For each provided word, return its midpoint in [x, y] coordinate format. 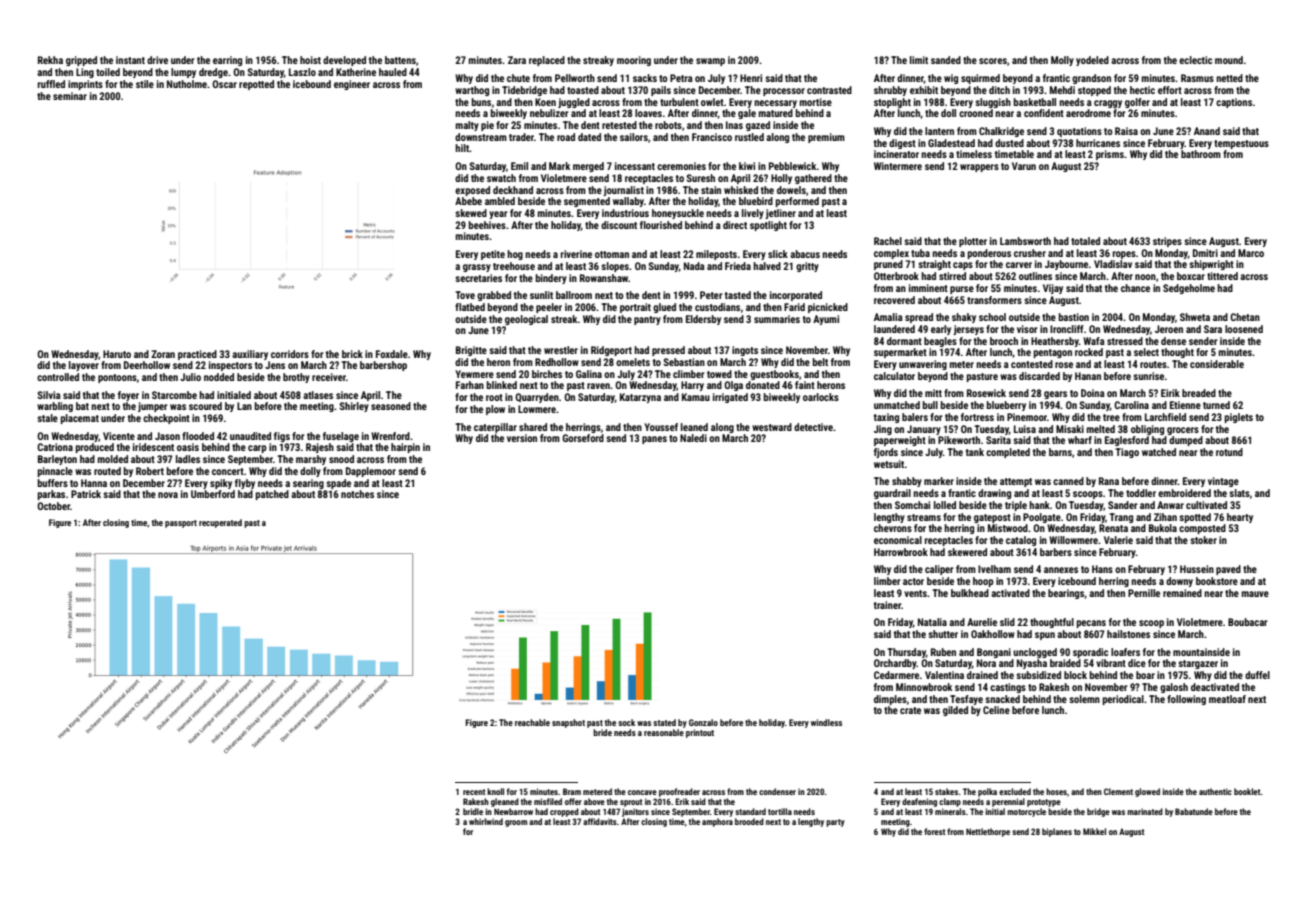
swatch [501, 178]
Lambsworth [1025, 241]
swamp [710, 62]
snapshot [568, 723]
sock [626, 722]
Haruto [117, 354]
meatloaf [1227, 699]
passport [181, 524]
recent [474, 792]
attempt [1016, 482]
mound [1229, 60]
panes [654, 440]
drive [157, 60]
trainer [887, 605]
